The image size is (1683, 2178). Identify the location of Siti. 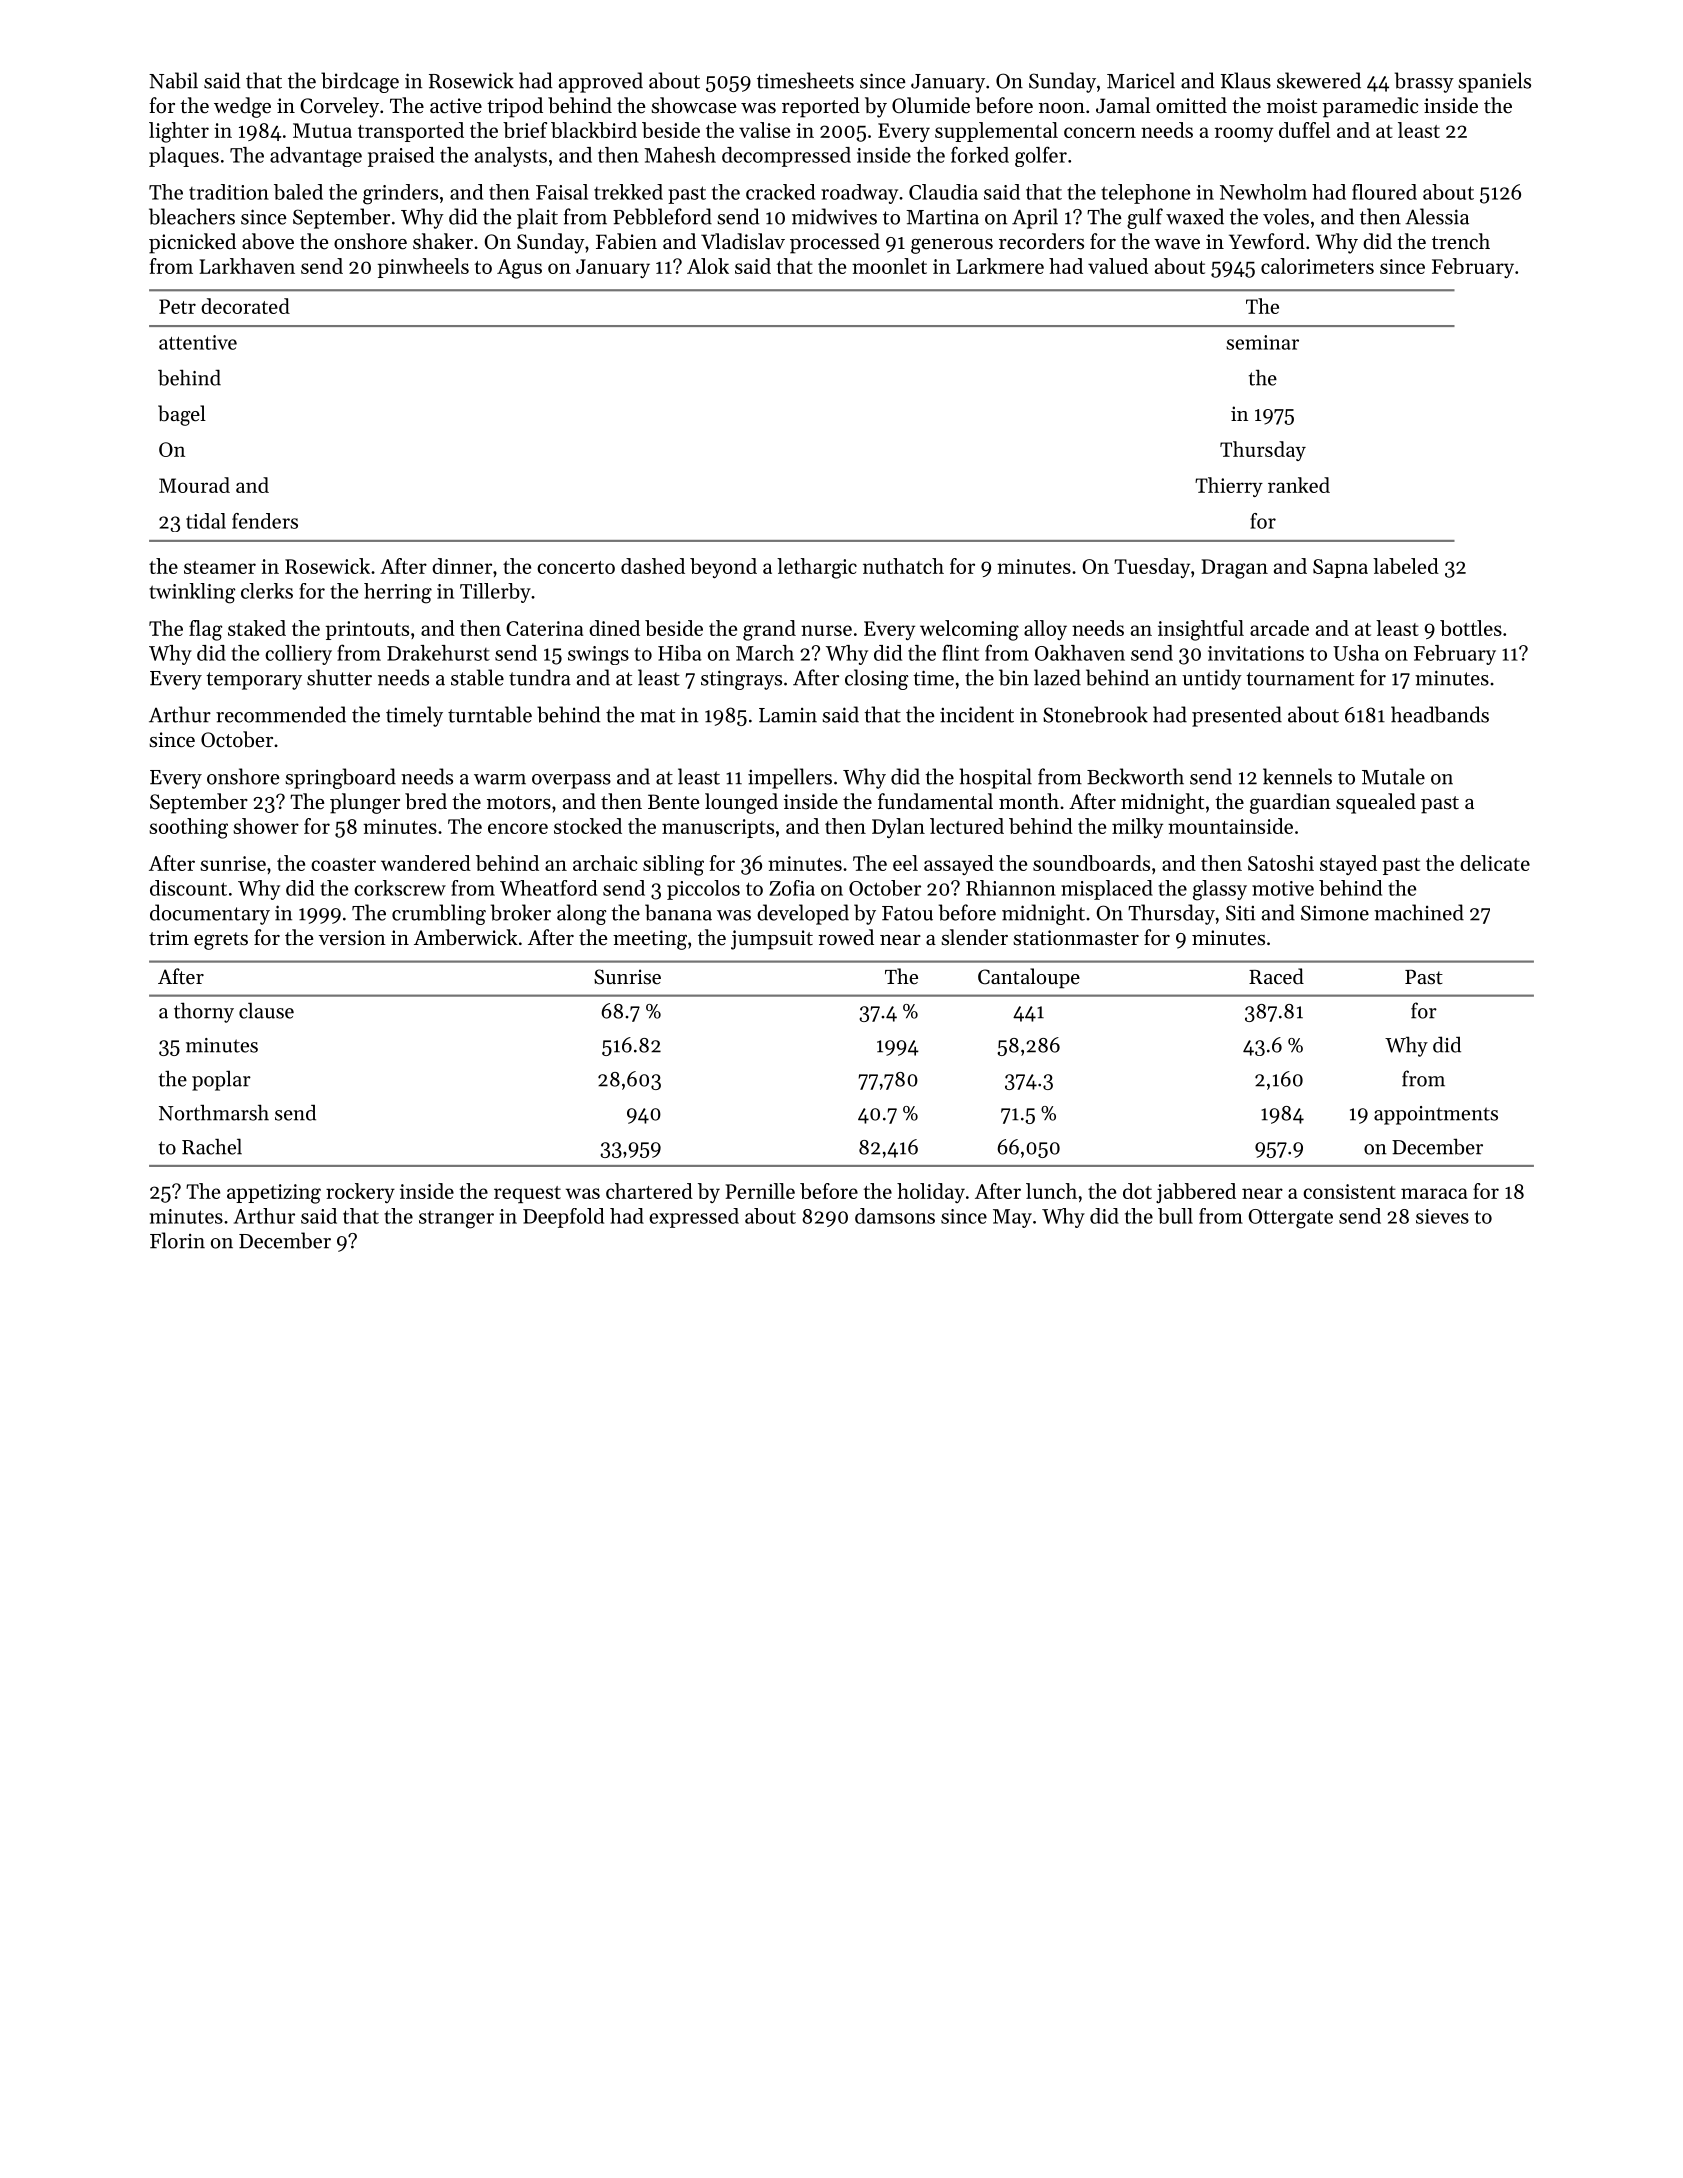
(1240, 913).
